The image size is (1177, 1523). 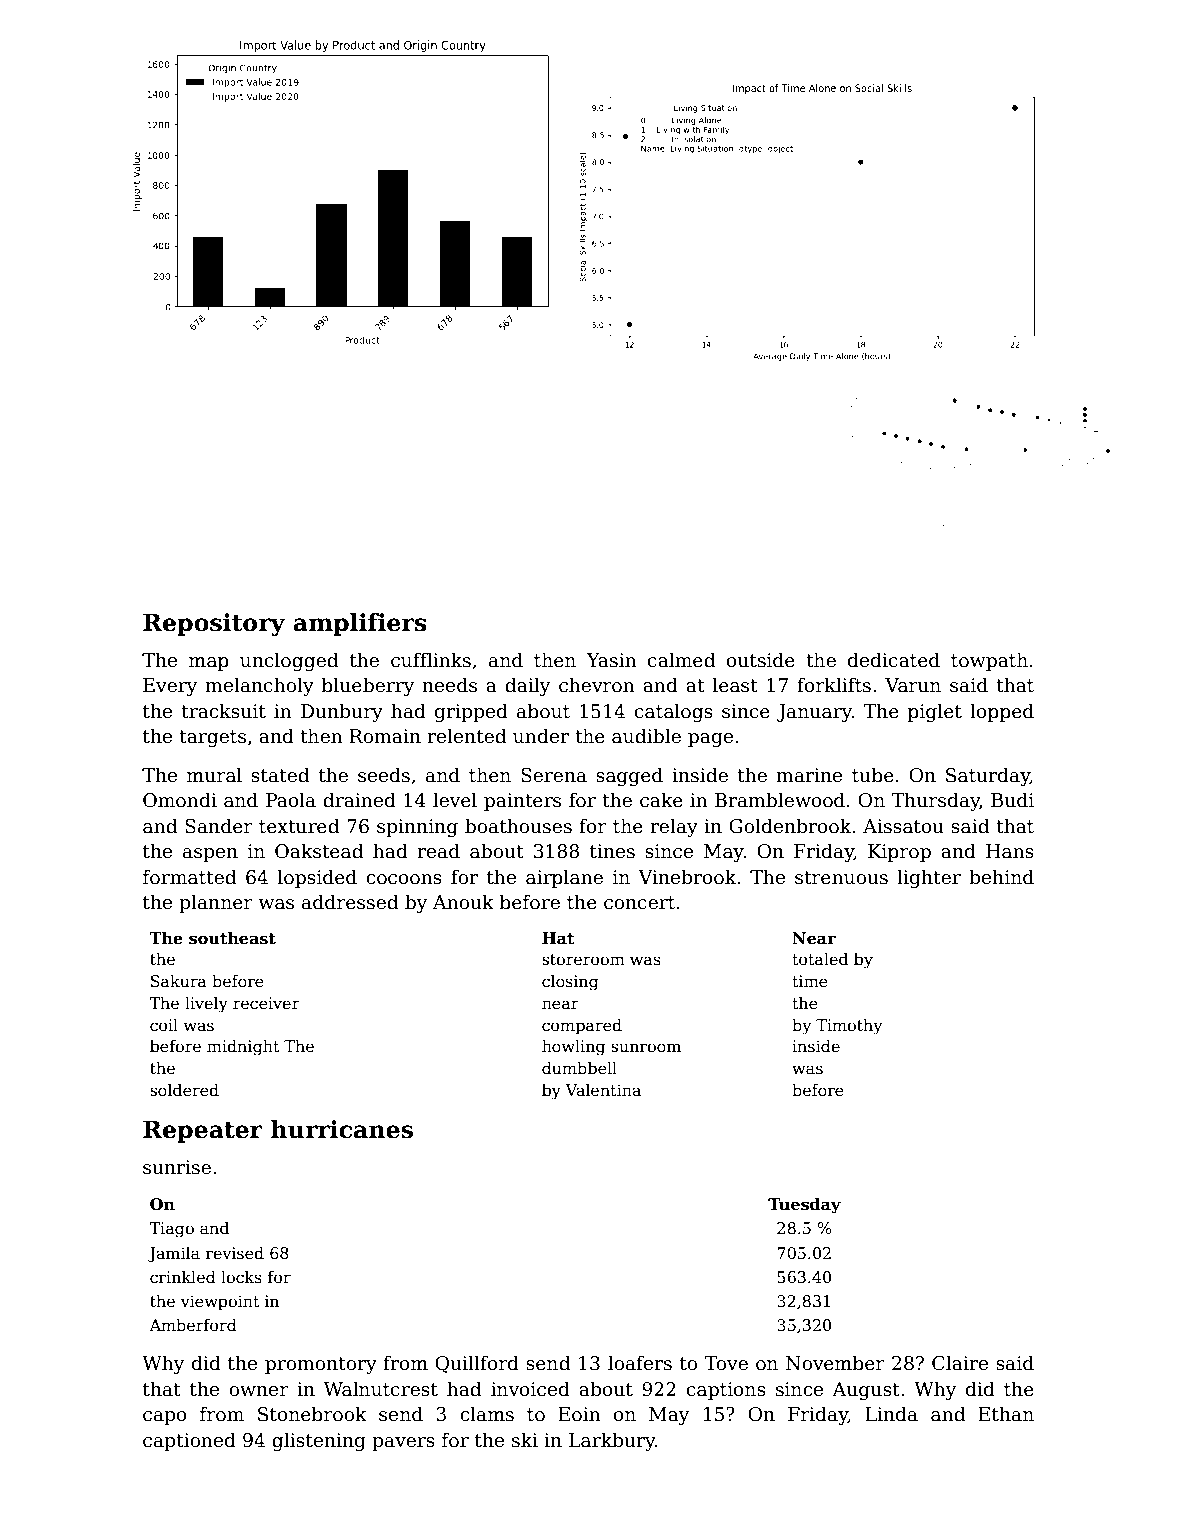 I want to click on pavers, so click(x=403, y=1444).
